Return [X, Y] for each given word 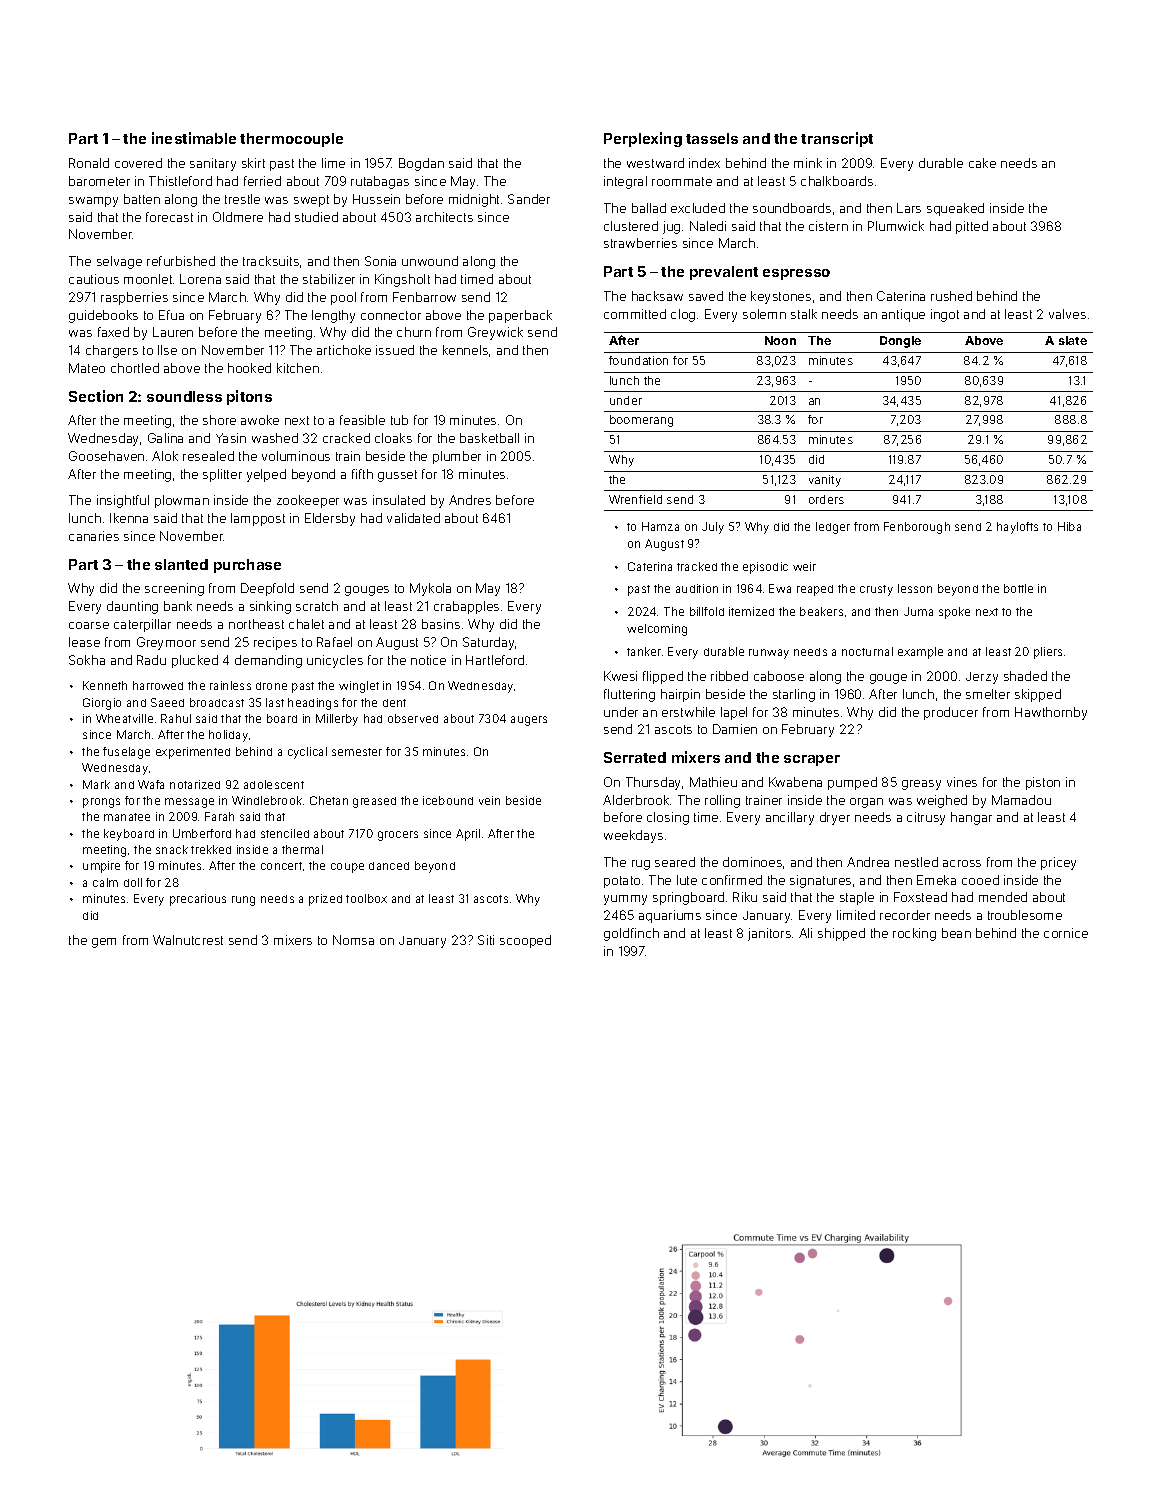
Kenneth [105, 685]
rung [243, 901]
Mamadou [1021, 800]
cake [982, 163]
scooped [525, 941]
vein [489, 800]
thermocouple [291, 140]
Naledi [708, 226]
